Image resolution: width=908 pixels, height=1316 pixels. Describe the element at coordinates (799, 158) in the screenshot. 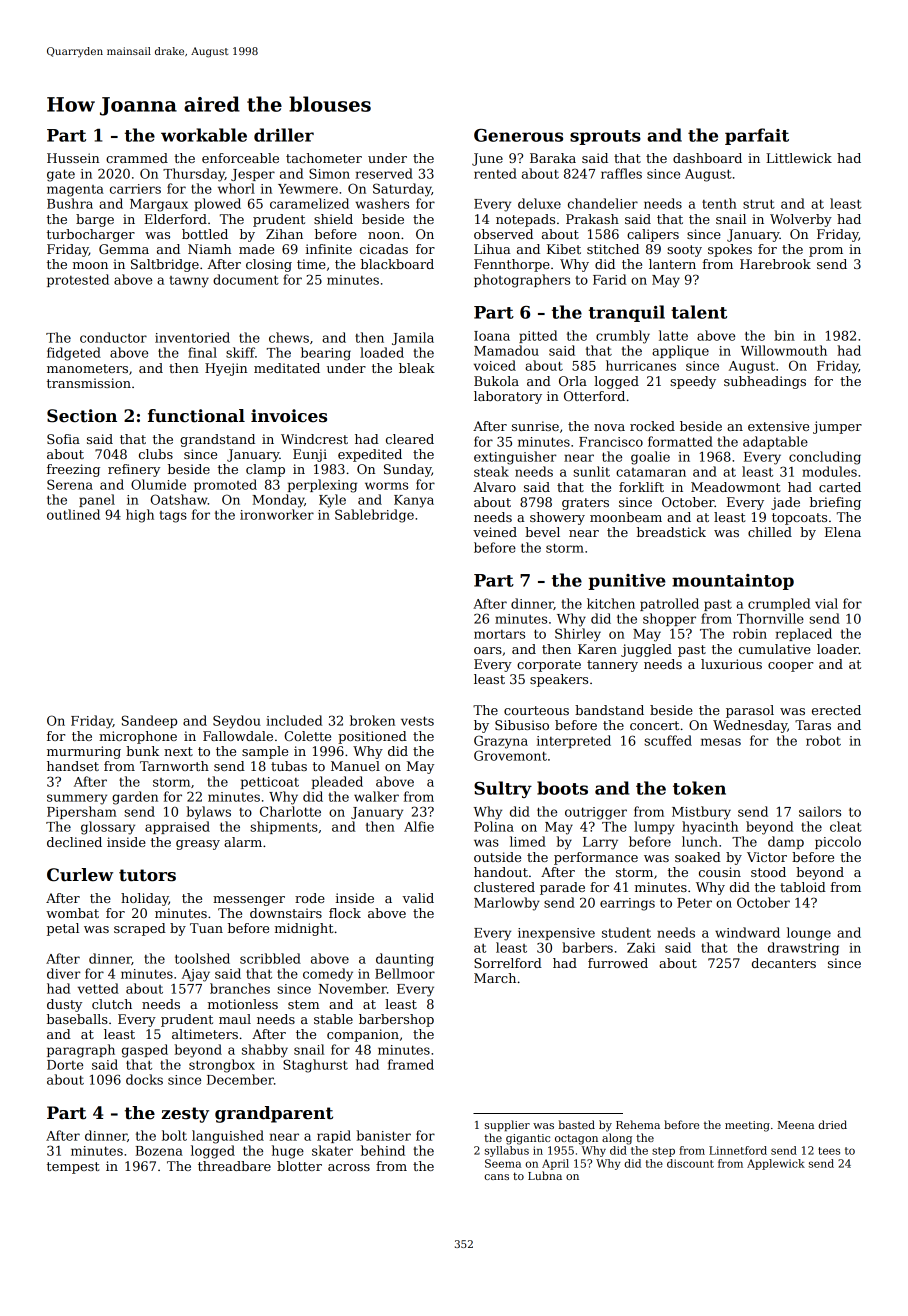

I see `Littlewick` at that location.
